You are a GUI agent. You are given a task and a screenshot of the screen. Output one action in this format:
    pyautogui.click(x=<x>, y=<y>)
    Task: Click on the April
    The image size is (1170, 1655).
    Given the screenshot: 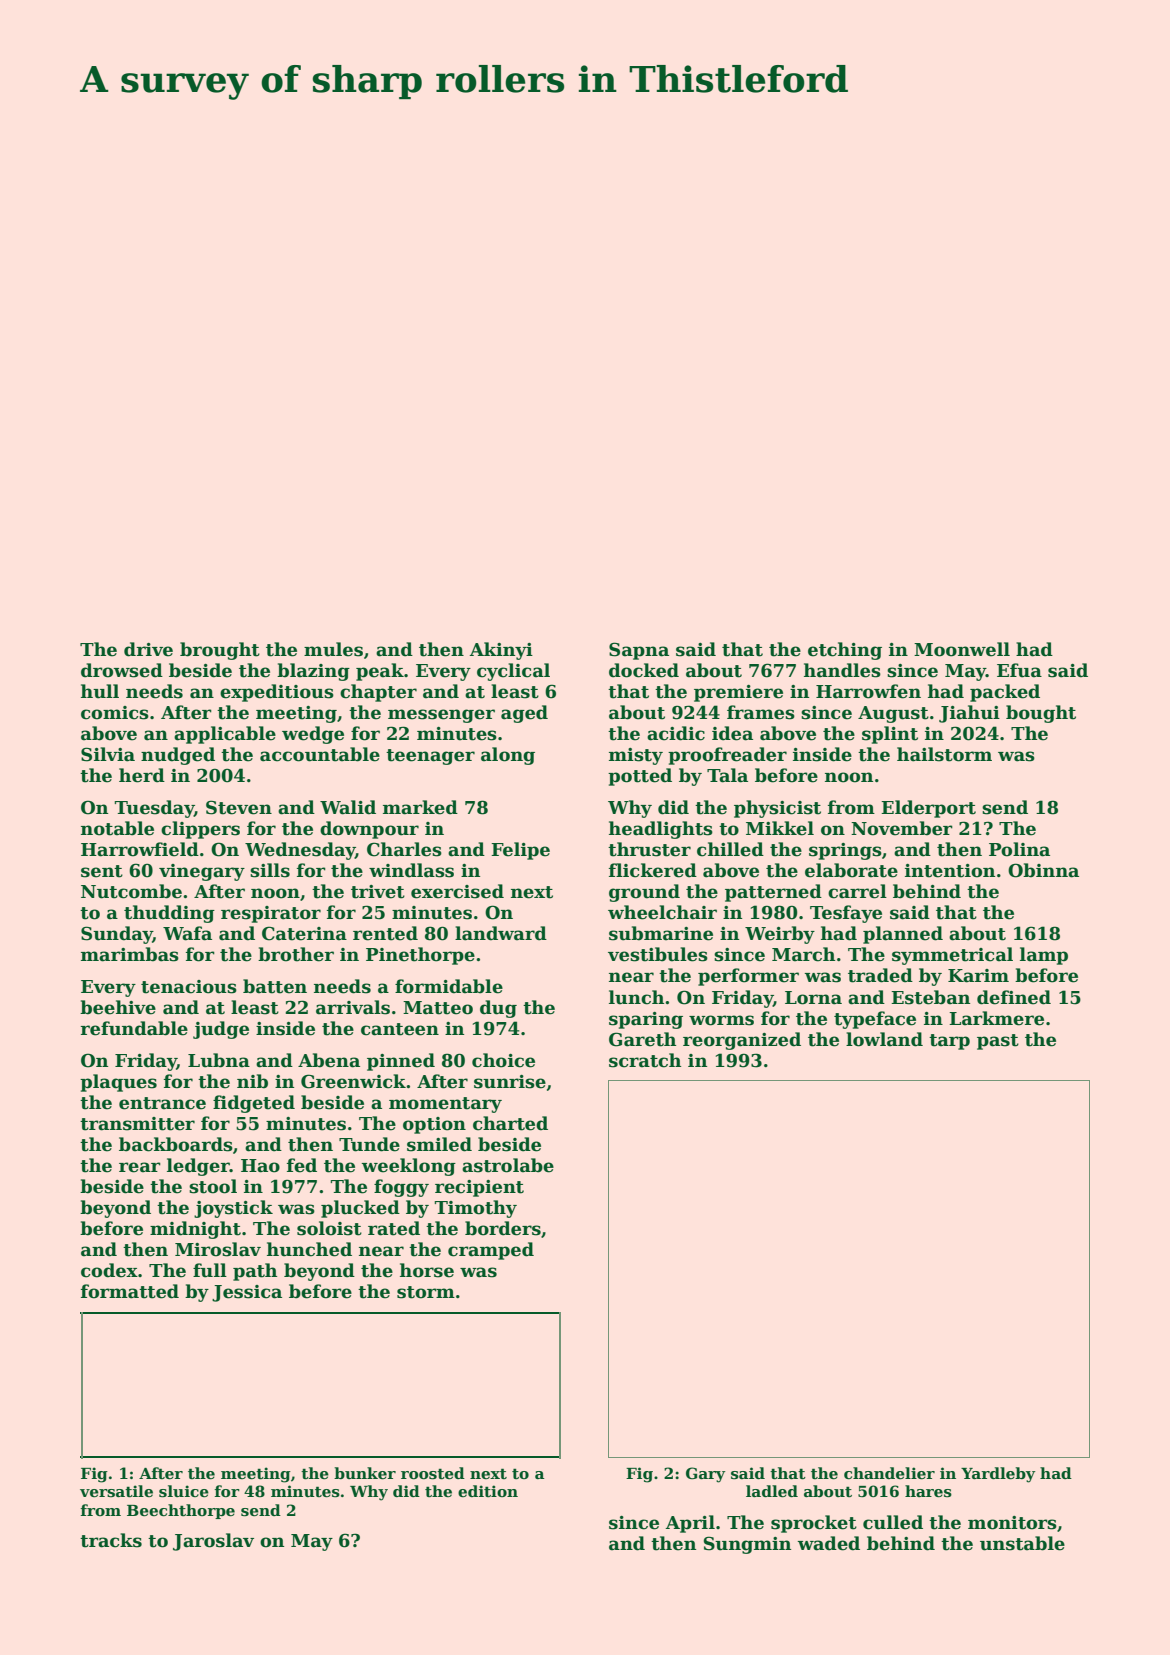 What is the action you would take?
    pyautogui.click(x=690, y=1524)
